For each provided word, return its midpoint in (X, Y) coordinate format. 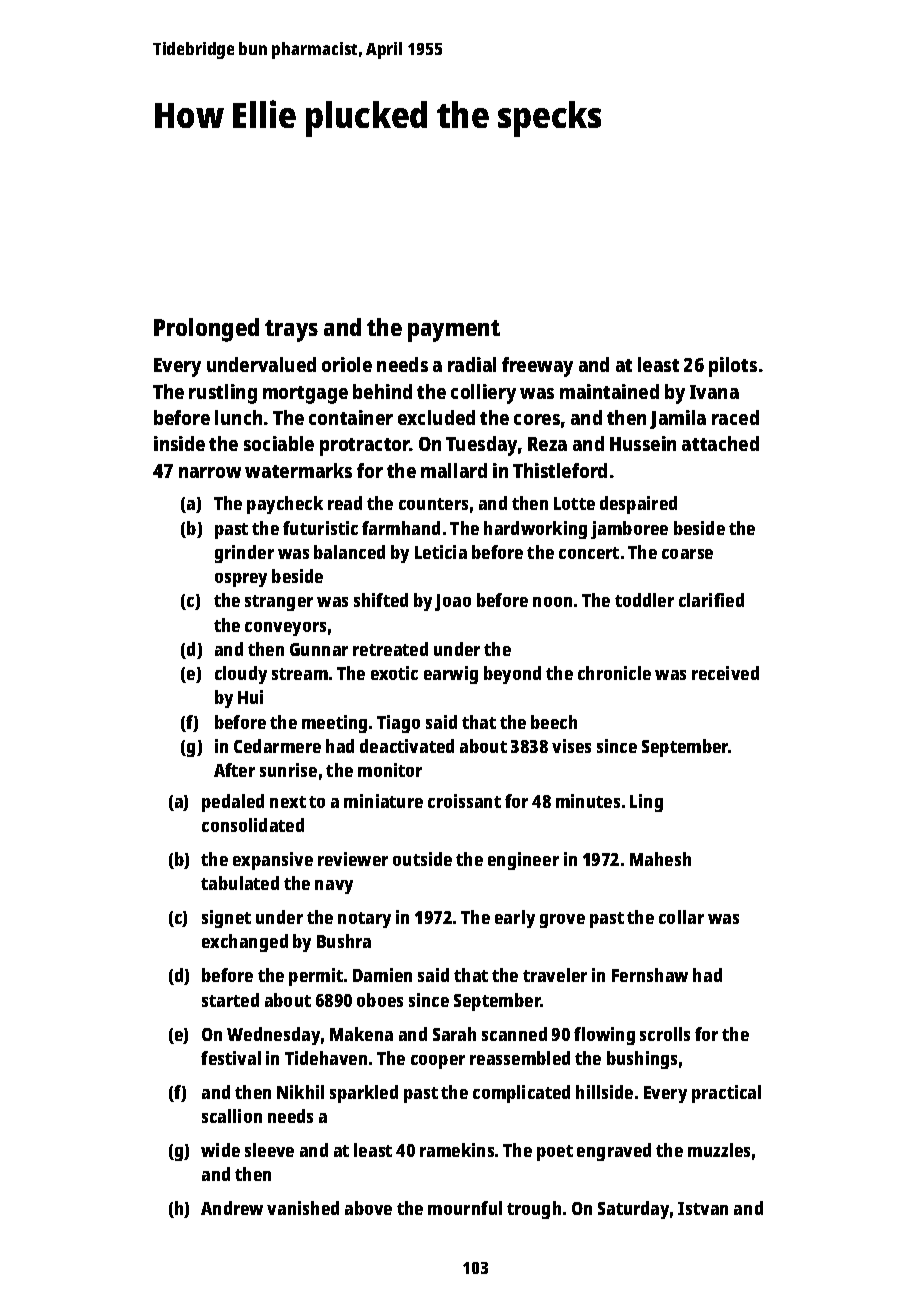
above (368, 1208)
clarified (711, 600)
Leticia (441, 552)
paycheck (285, 505)
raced (735, 417)
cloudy (241, 675)
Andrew (232, 1208)
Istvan (703, 1208)
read (345, 503)
